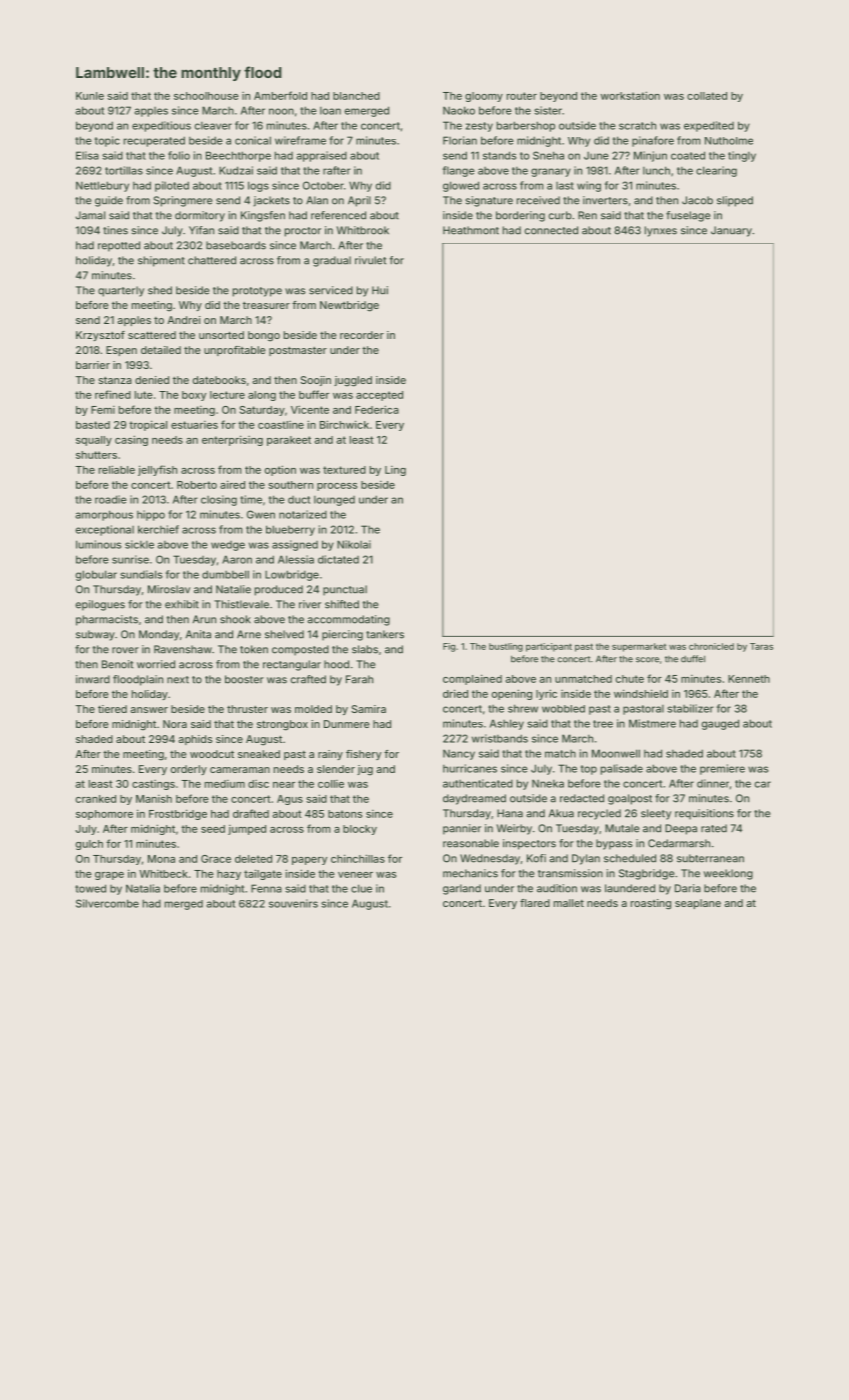 The height and width of the screenshot is (1400, 849). Describe the element at coordinates (354, 544) in the screenshot. I see `Nikolai` at that location.
